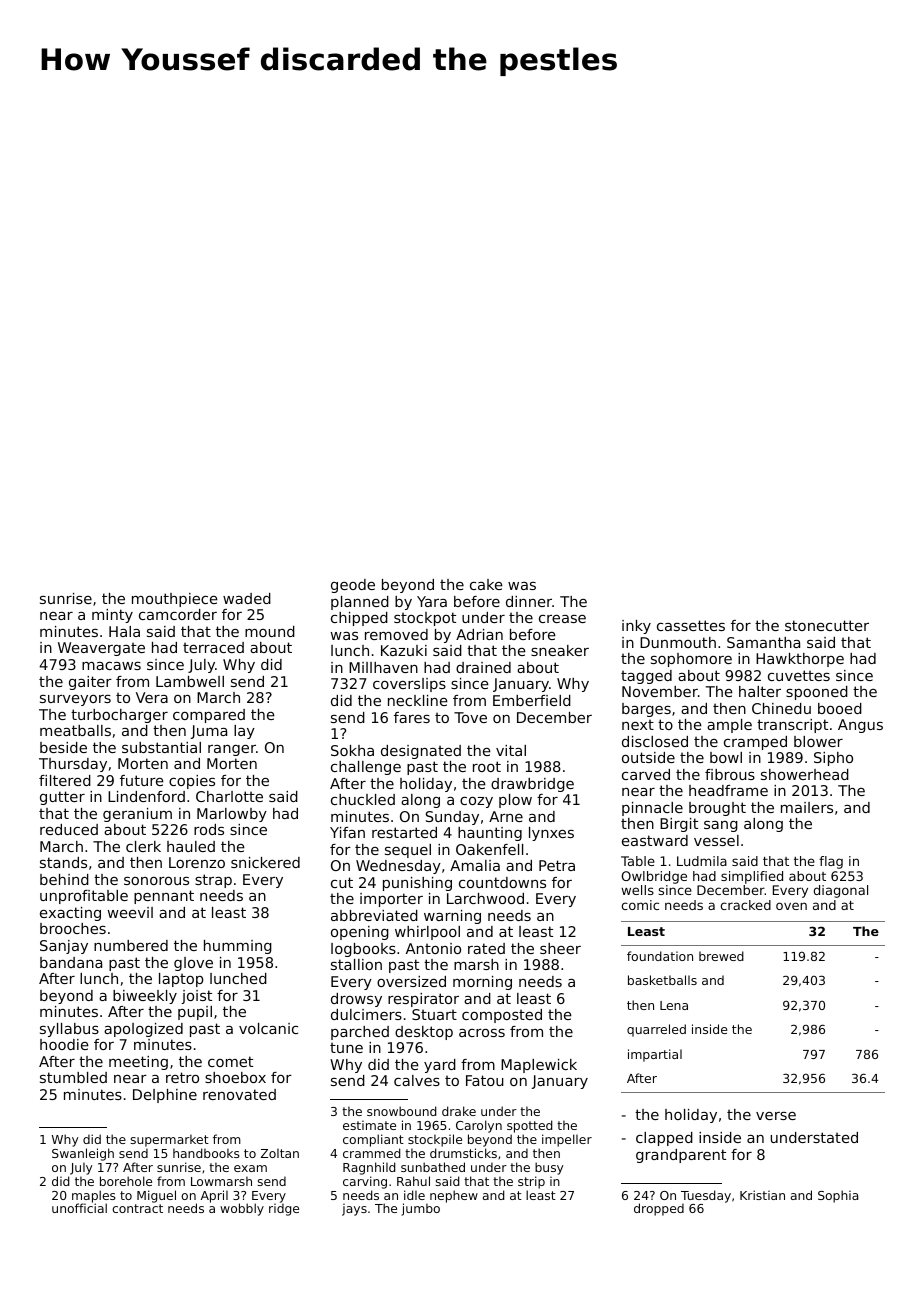  What do you see at coordinates (532, 700) in the image?
I see `Emberfield` at bounding box center [532, 700].
